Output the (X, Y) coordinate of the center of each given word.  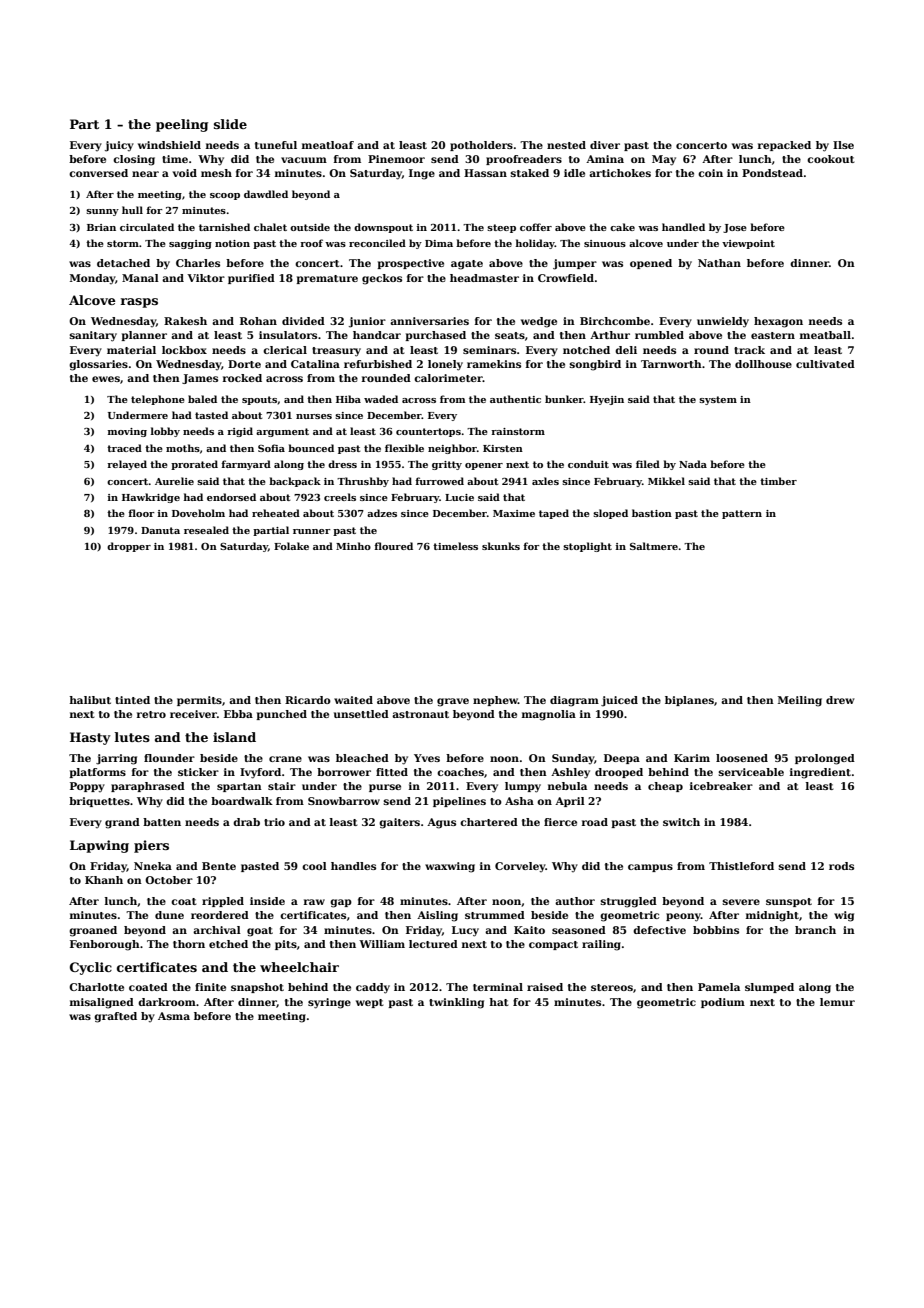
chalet (270, 227)
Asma (174, 1016)
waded (381, 399)
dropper (129, 547)
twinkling (456, 1003)
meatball (825, 335)
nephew (495, 701)
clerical (285, 350)
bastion (652, 513)
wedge (539, 322)
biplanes (689, 701)
